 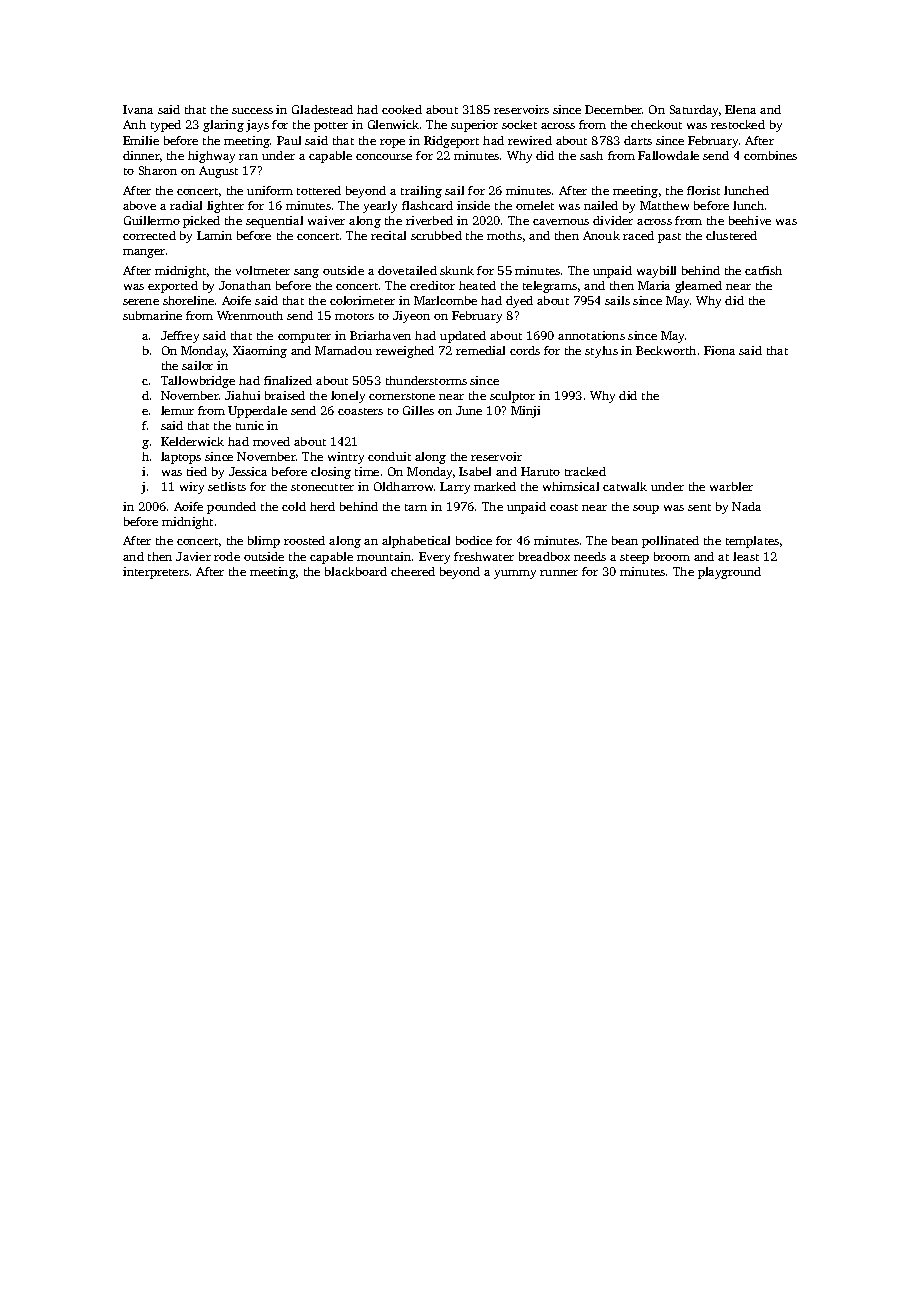 What do you see at coordinates (413, 571) in the screenshot?
I see `cheered` at bounding box center [413, 571].
